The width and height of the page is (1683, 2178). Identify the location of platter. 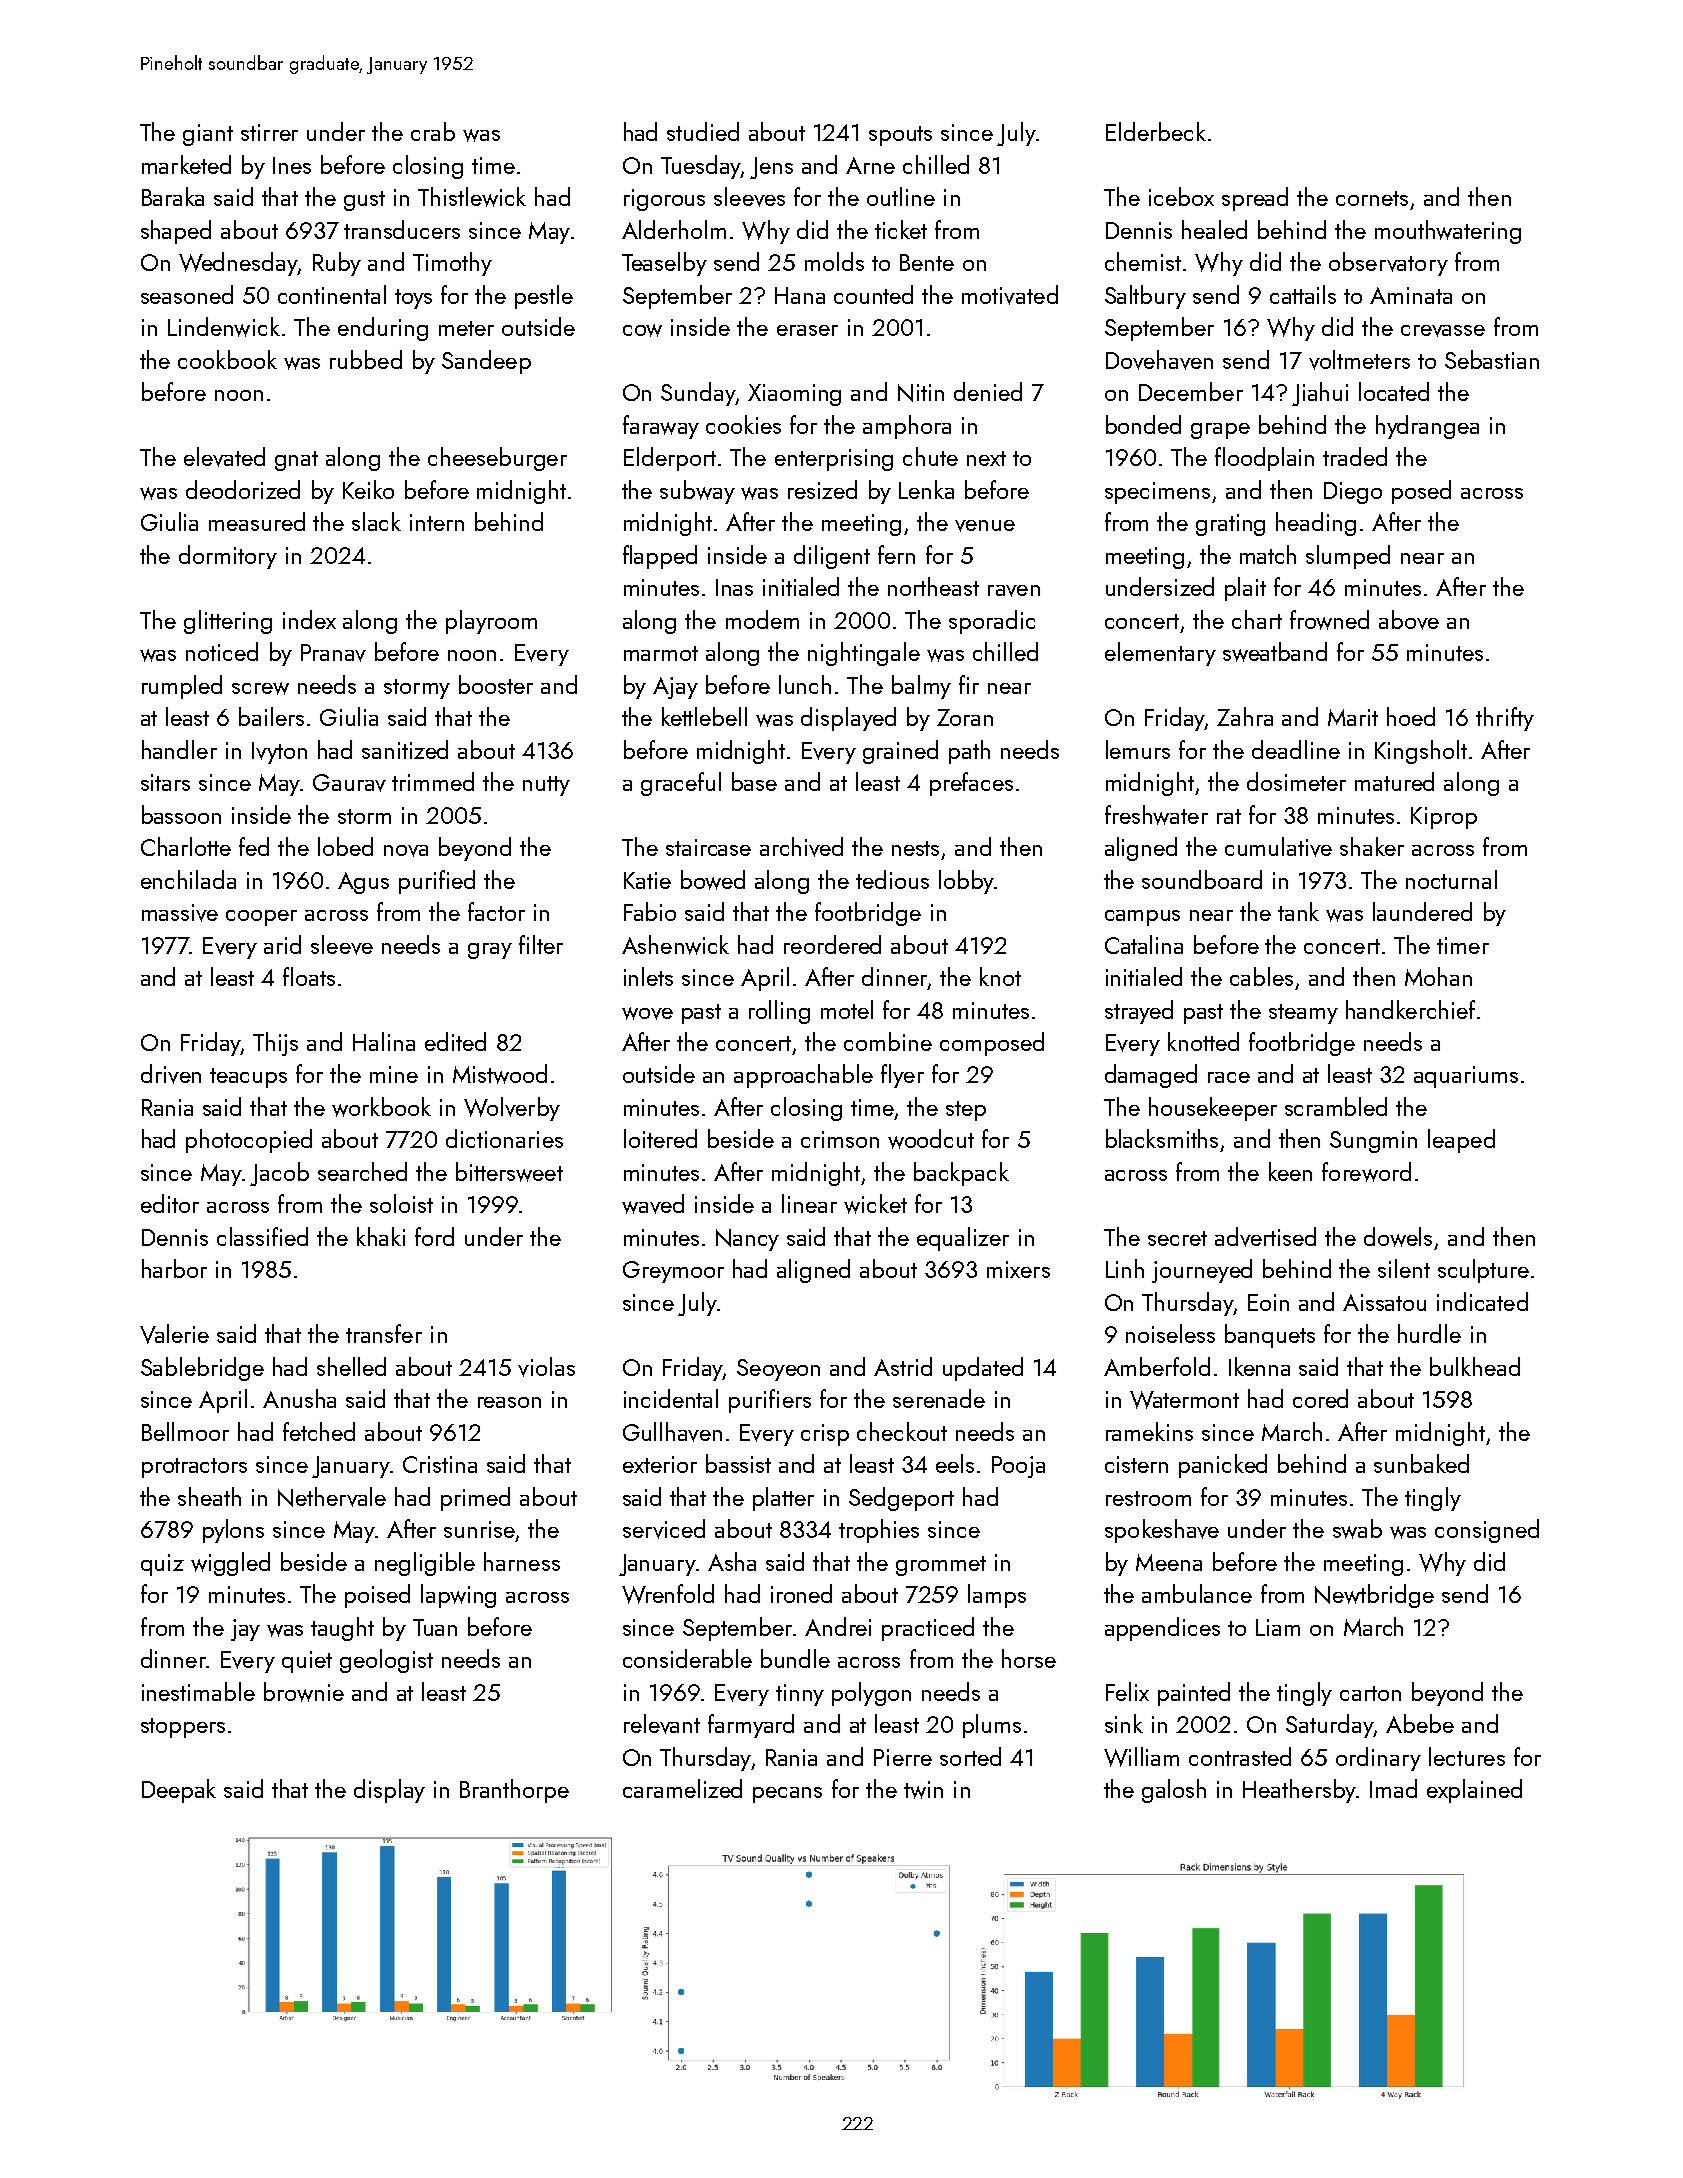
(783, 1499).
